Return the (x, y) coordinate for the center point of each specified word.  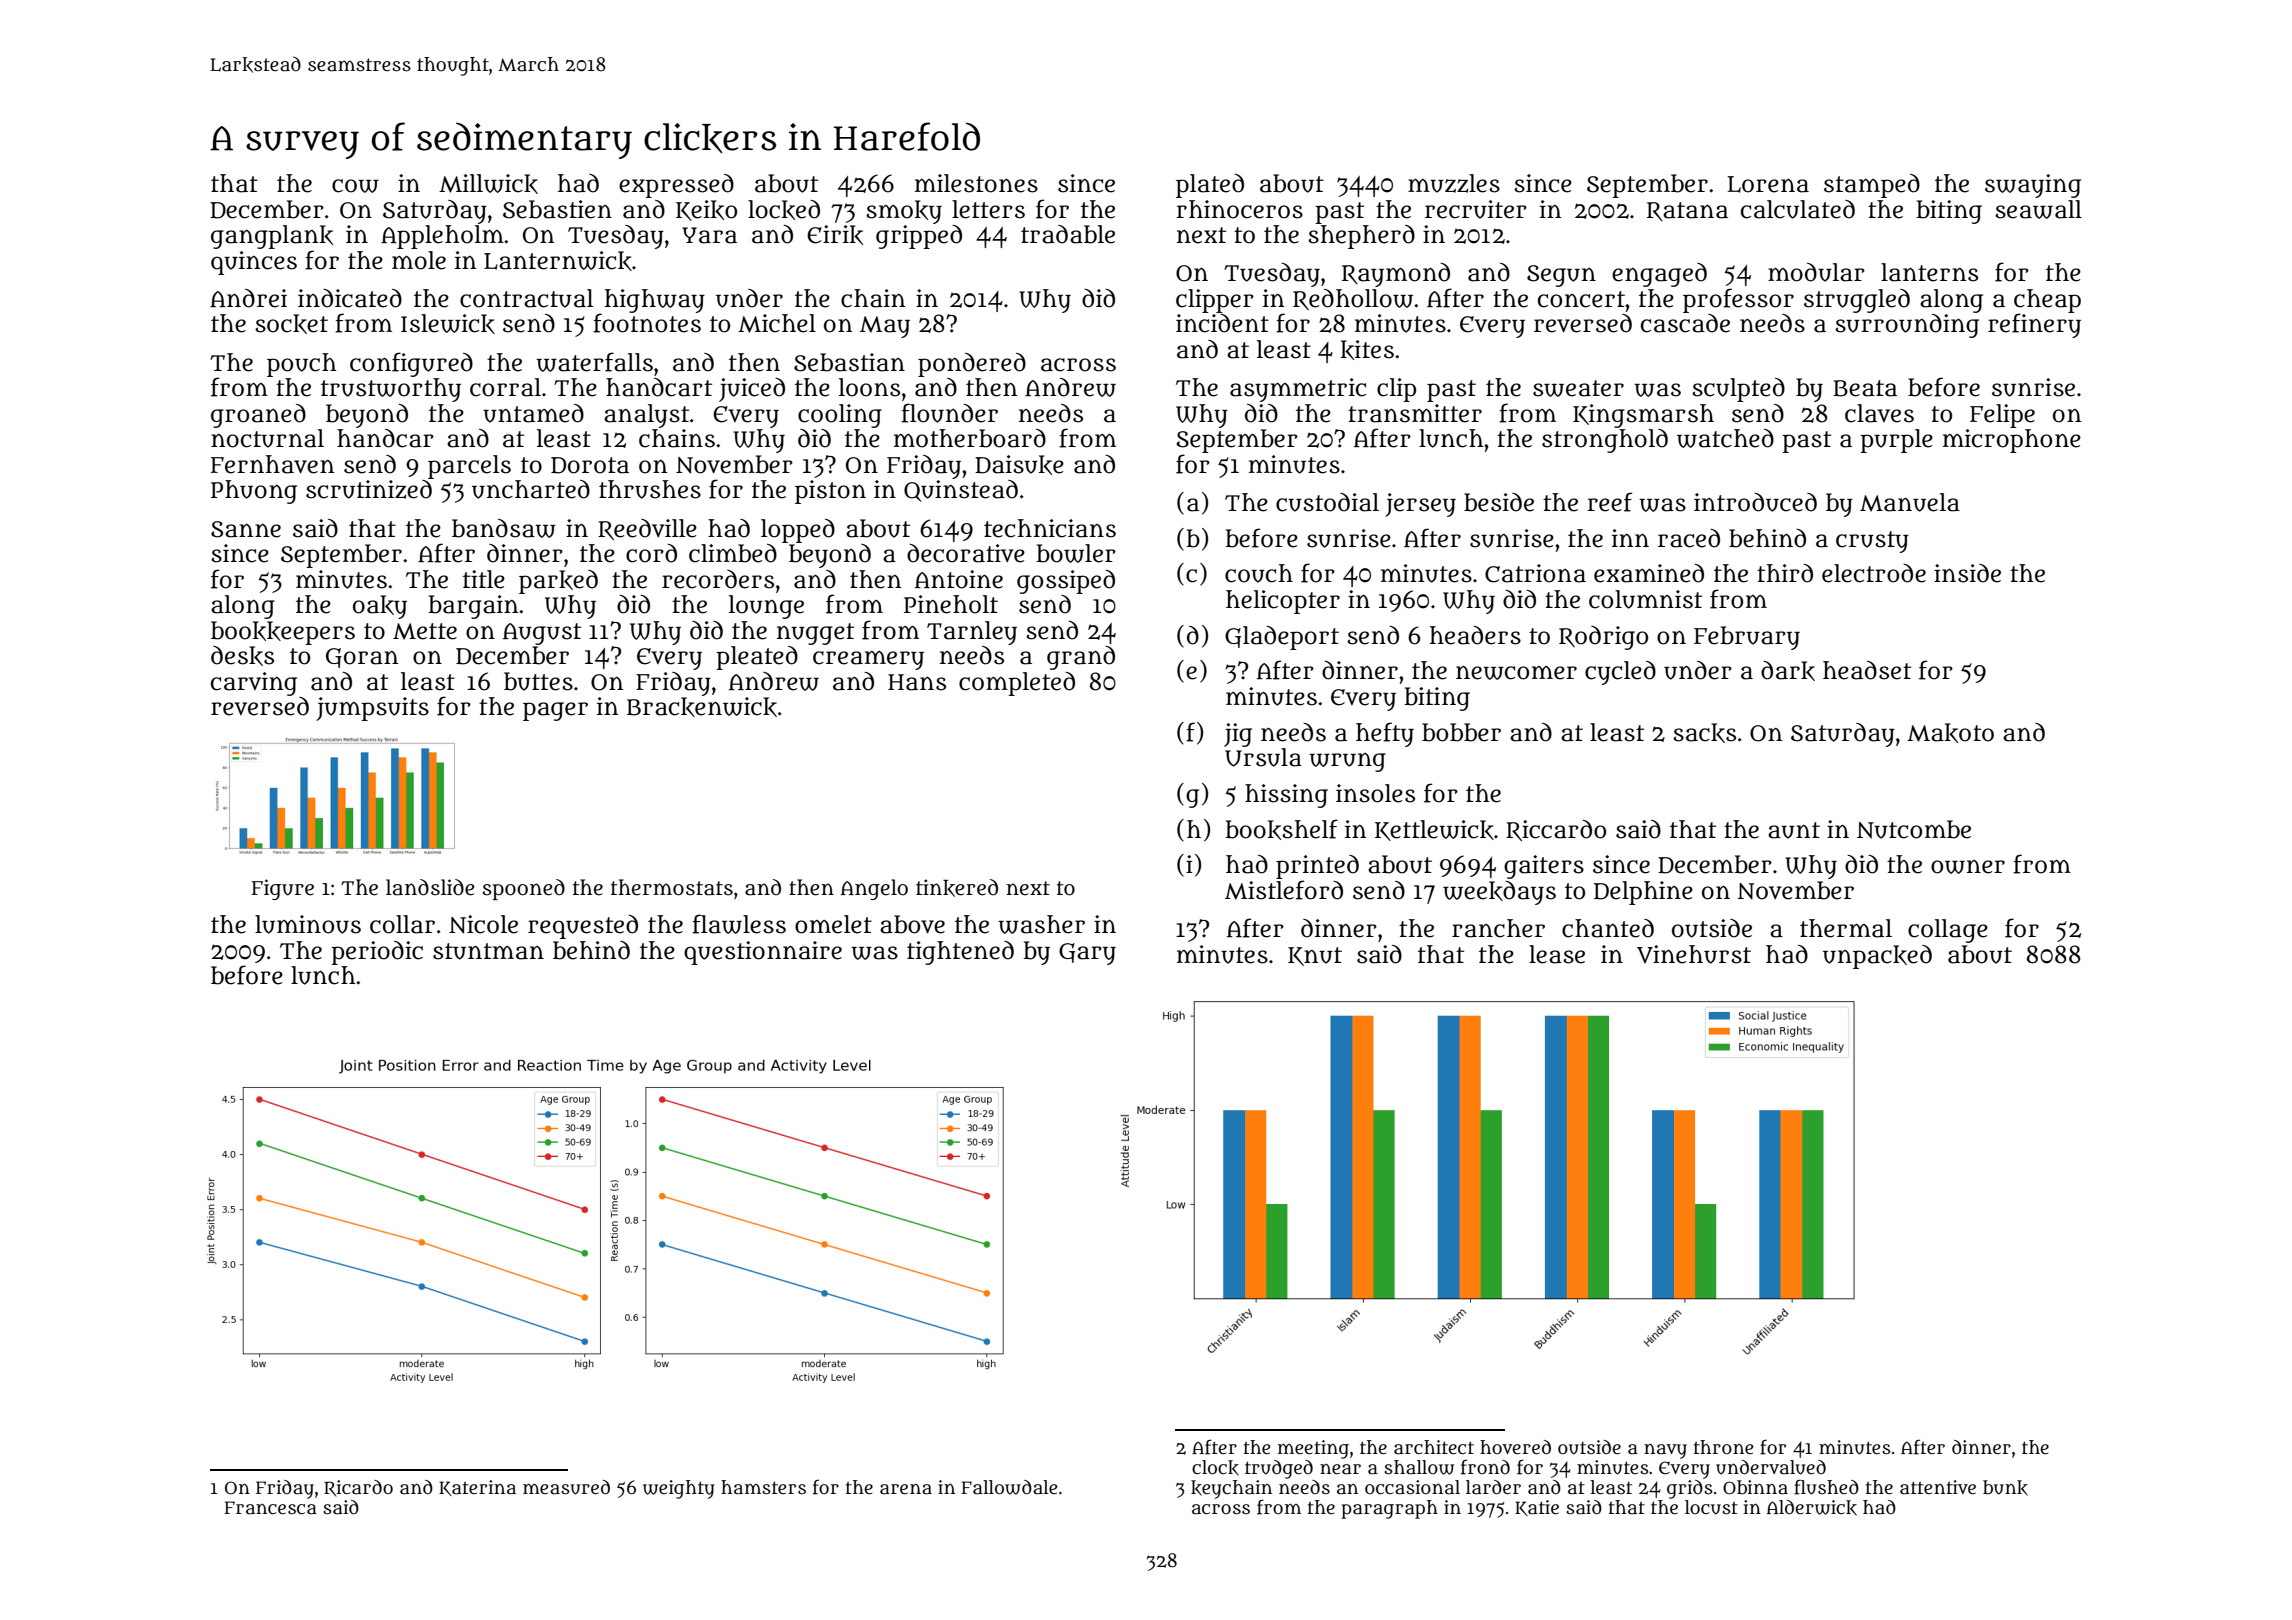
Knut (1315, 956)
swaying (2033, 186)
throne (1724, 1447)
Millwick (488, 184)
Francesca (270, 1508)
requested (583, 927)
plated (1210, 186)
